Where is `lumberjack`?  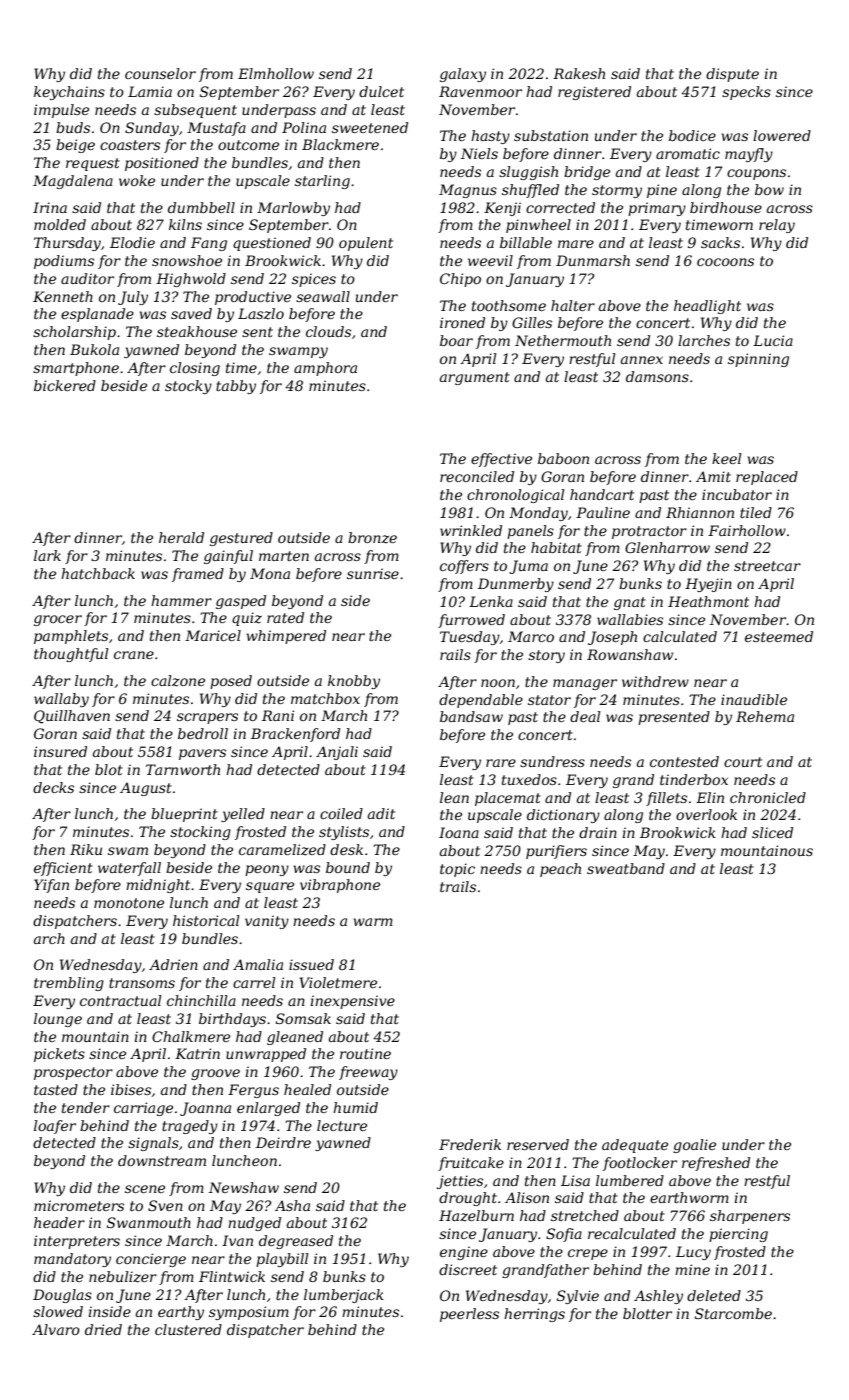
lumberjack is located at coordinates (344, 1296).
